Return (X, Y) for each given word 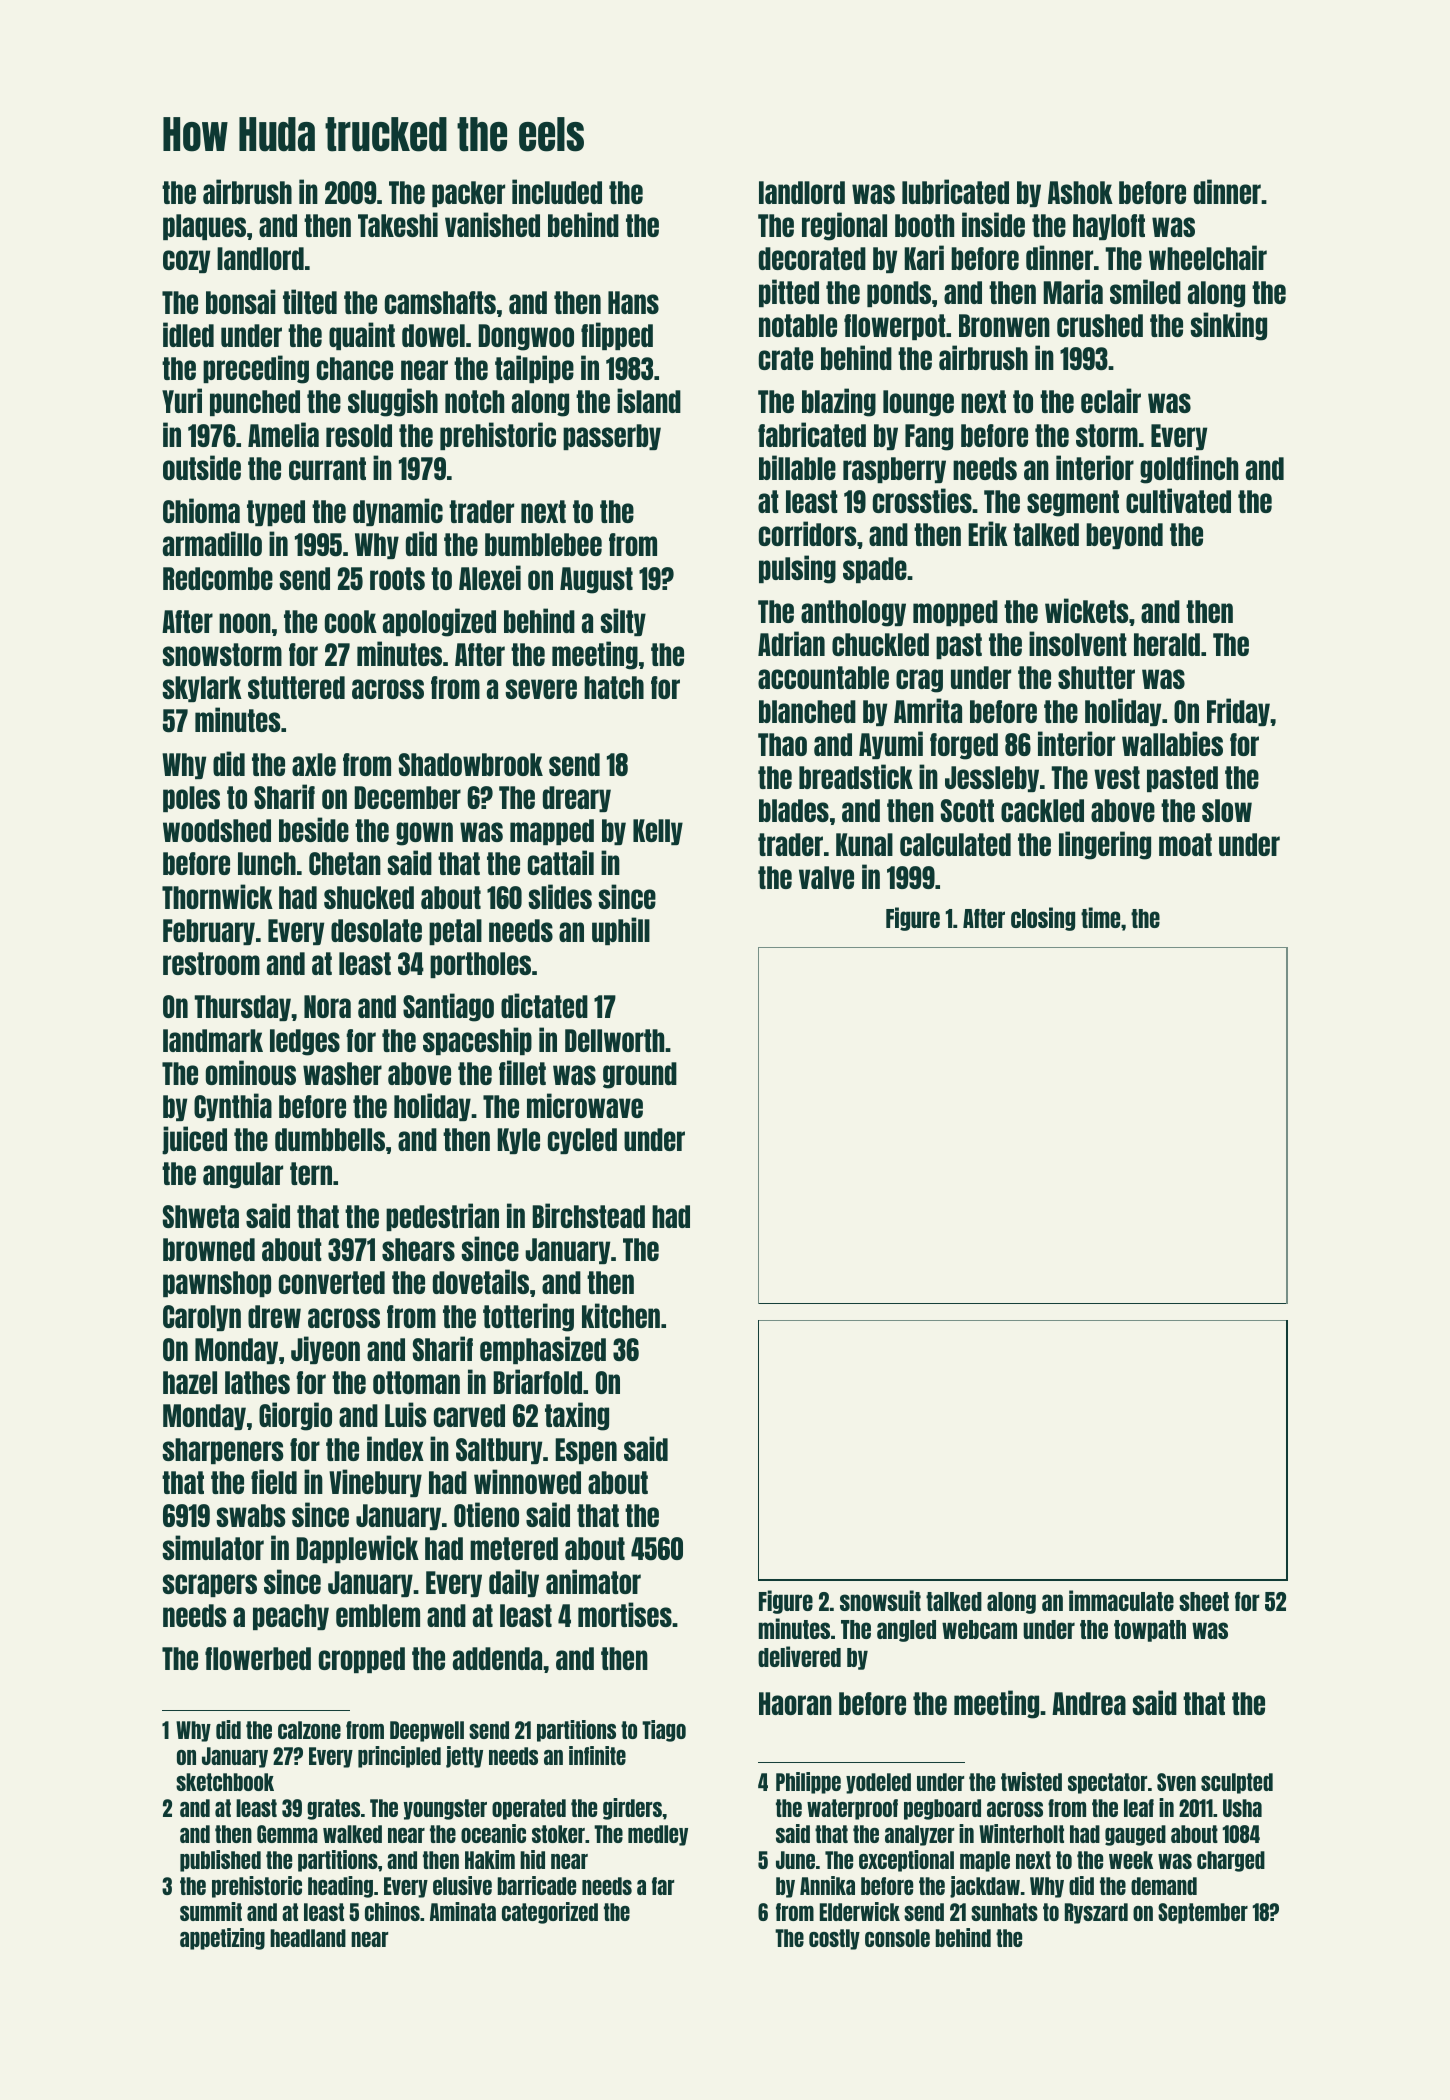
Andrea (1089, 1703)
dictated (544, 1005)
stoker (558, 1834)
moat (1185, 844)
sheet (1204, 1601)
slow (1227, 810)
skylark (202, 689)
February (209, 932)
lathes (257, 1382)
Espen (586, 1451)
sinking (1228, 326)
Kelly (658, 832)
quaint (362, 336)
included (557, 191)
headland (308, 1938)
